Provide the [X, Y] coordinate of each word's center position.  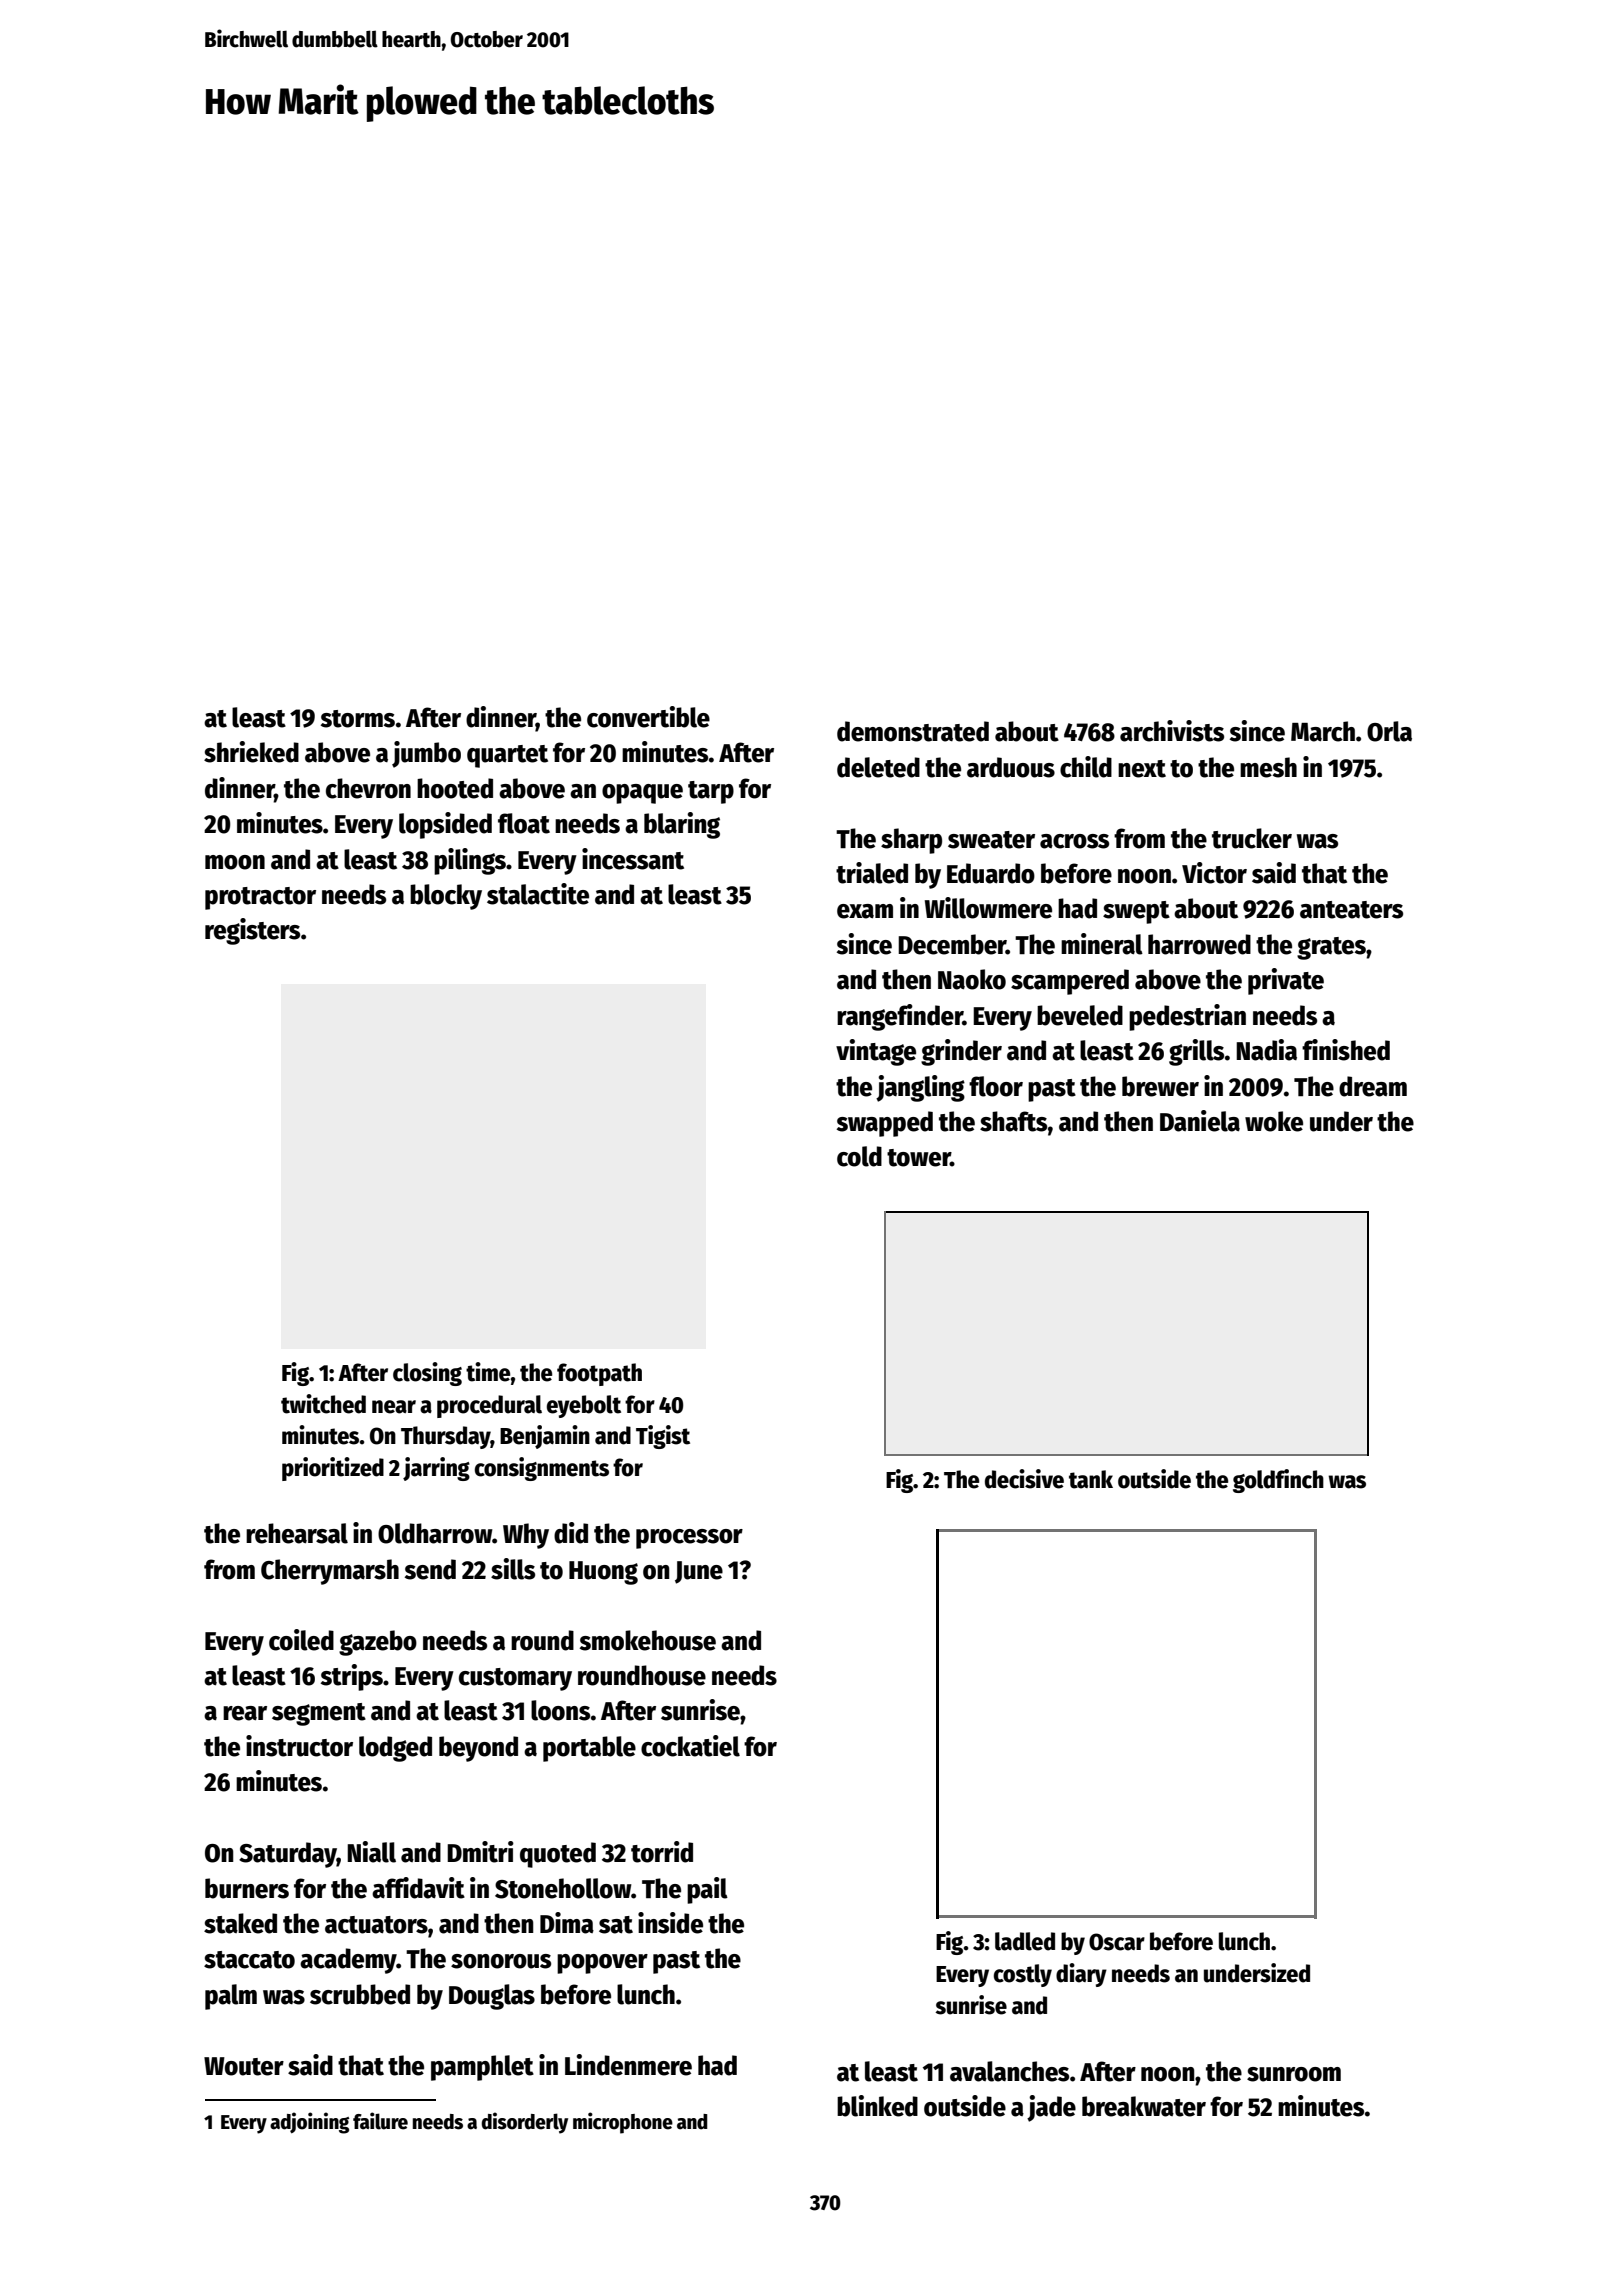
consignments [542, 1469]
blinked [877, 2106]
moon [235, 862]
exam [865, 911]
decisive [1024, 1479]
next [1142, 769]
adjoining [309, 2123]
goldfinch [1278, 1481]
